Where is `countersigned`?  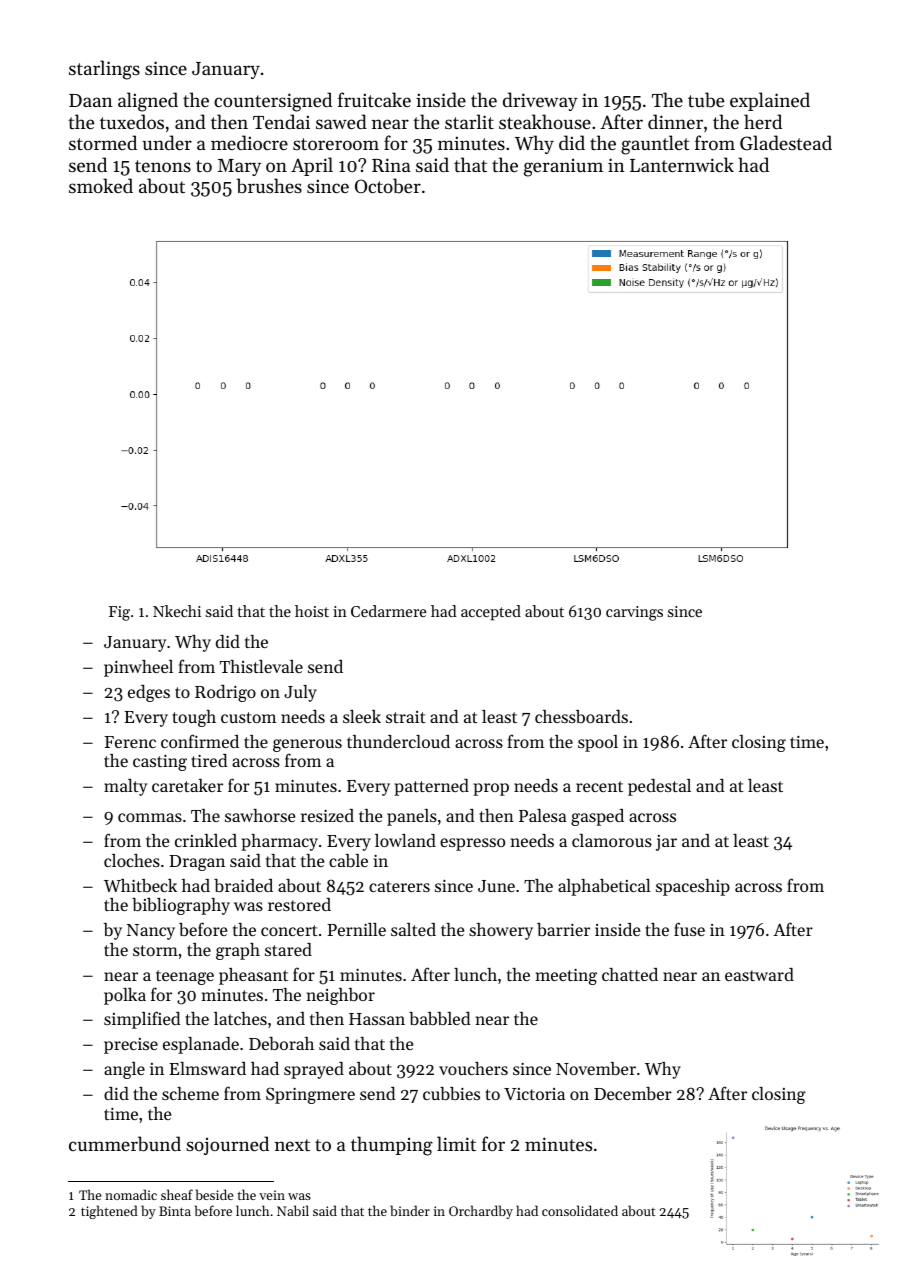
countersigned is located at coordinates (273, 102).
